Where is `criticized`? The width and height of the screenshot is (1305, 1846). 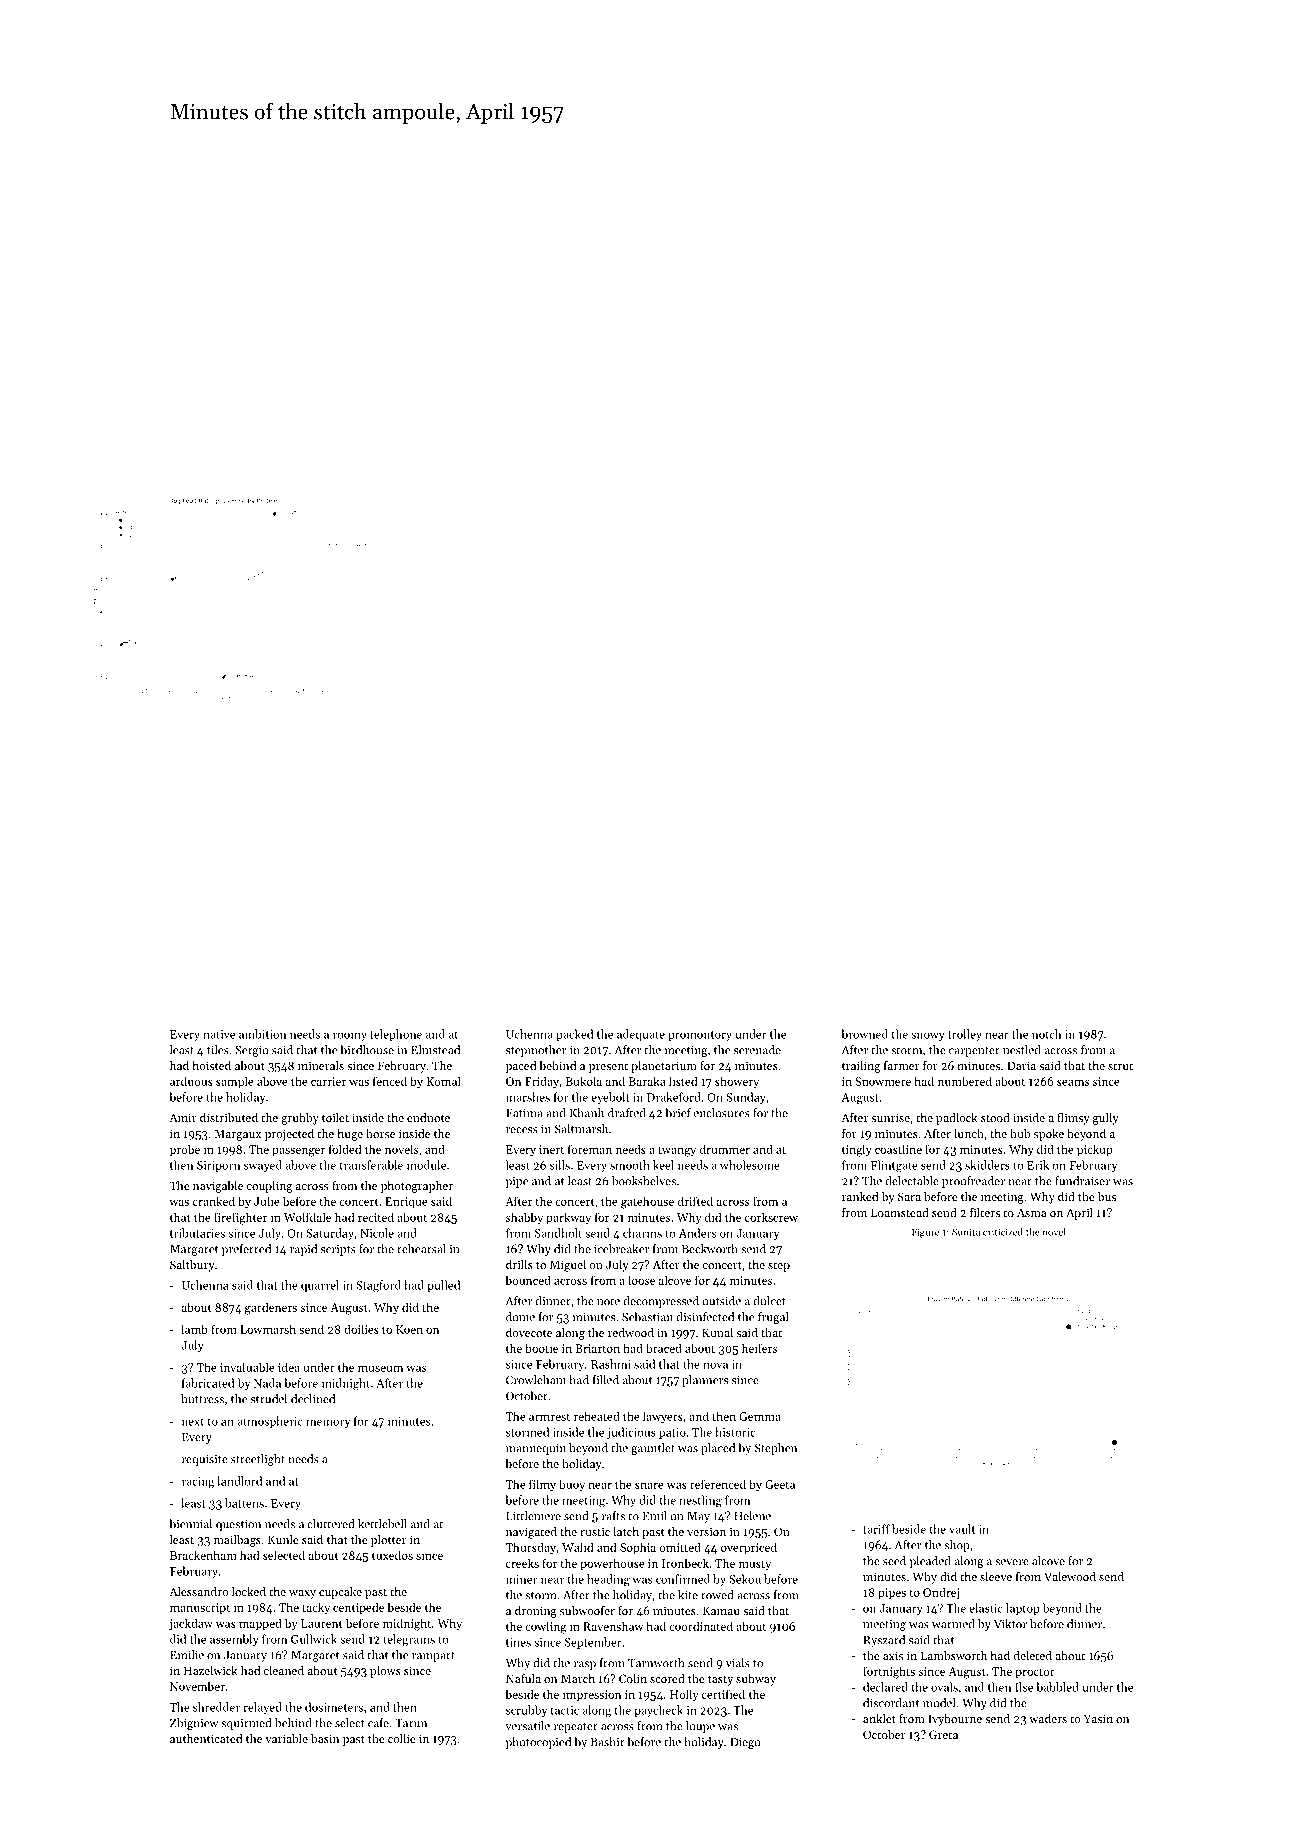
criticized is located at coordinates (1003, 1232).
